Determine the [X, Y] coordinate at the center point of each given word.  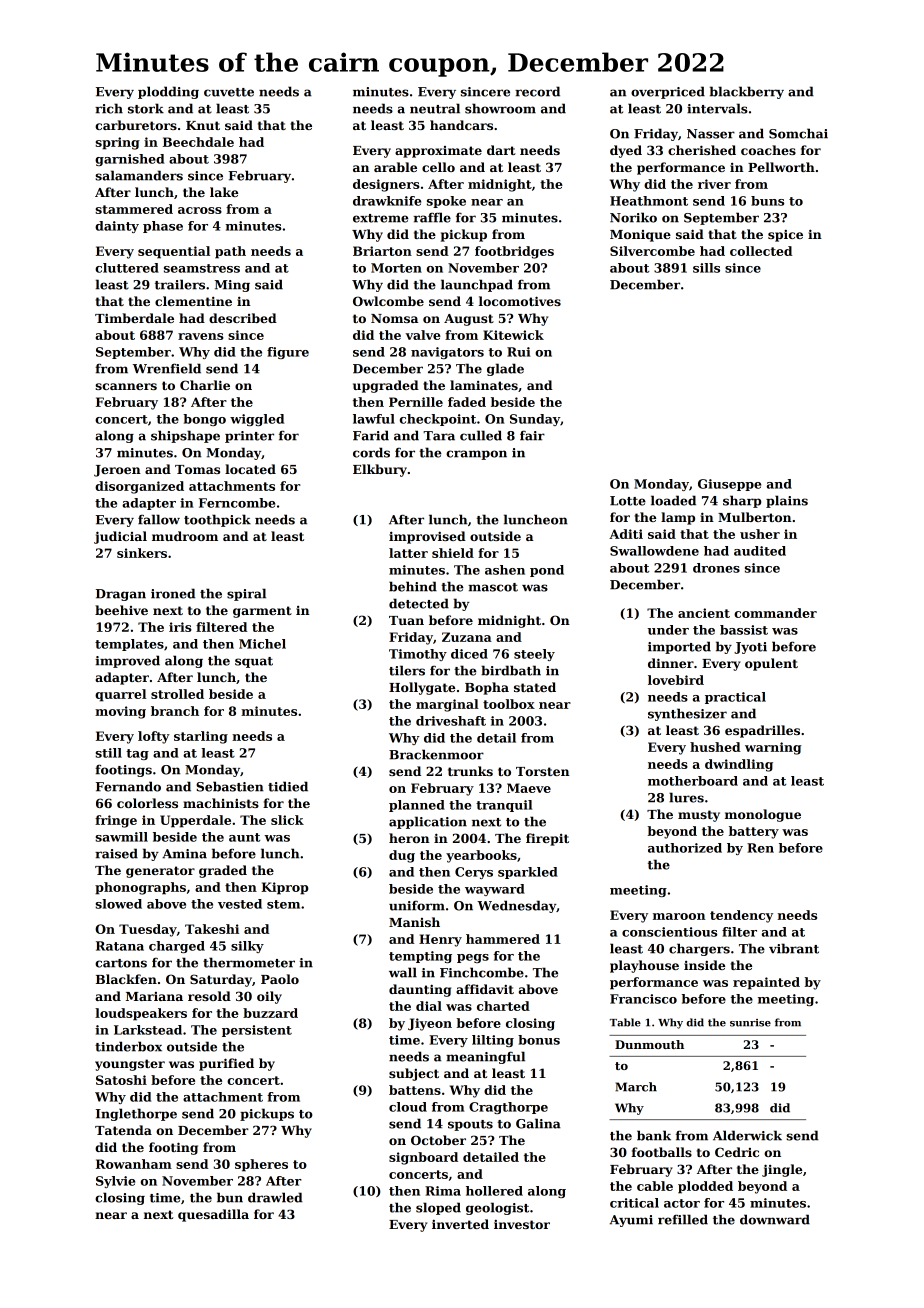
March [636, 1087]
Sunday [535, 420]
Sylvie [115, 1182]
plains [787, 501]
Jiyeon [430, 1024]
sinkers [142, 553]
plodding [168, 92]
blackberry [747, 92]
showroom [500, 108]
